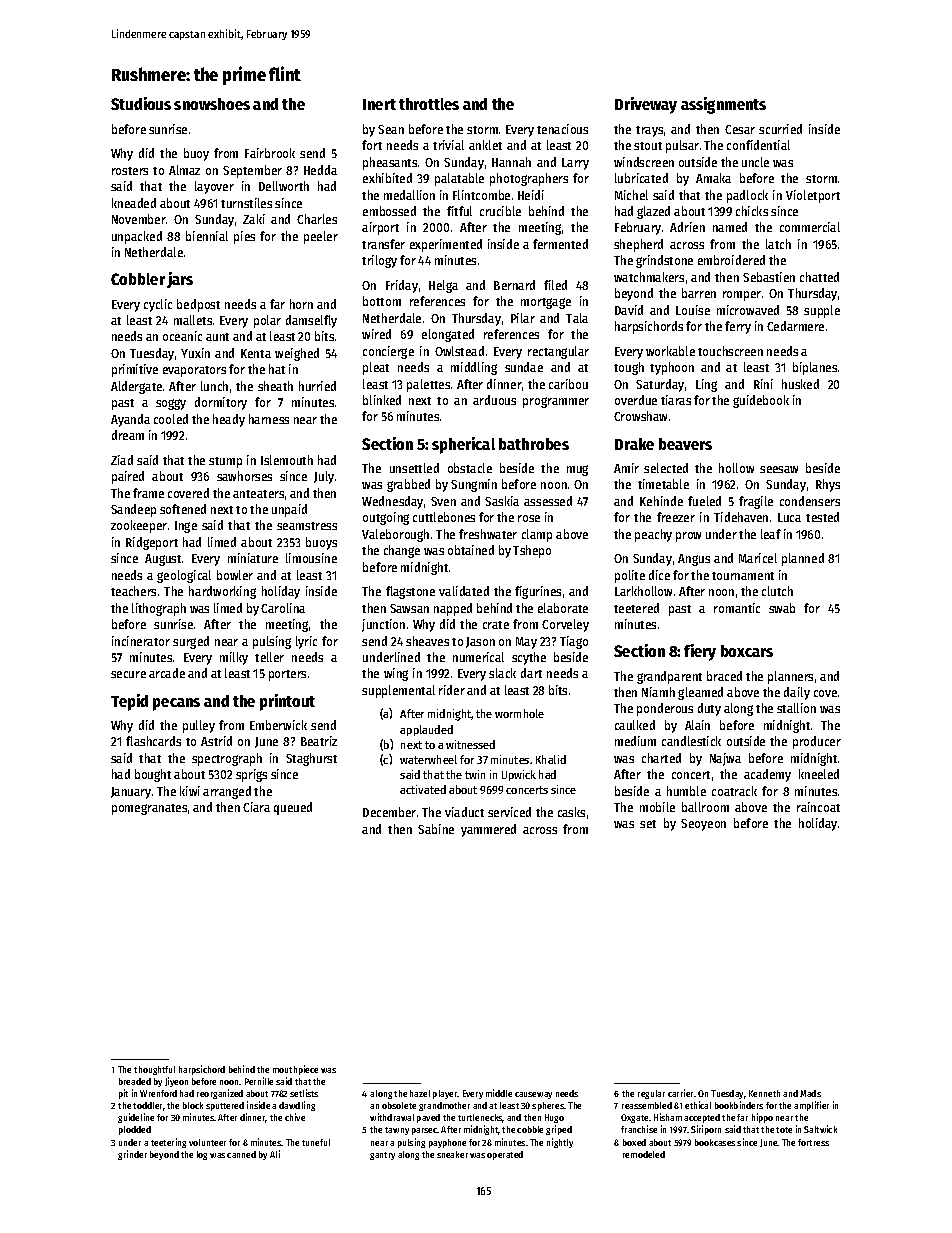 The width and height of the image is (952, 1233). Describe the element at coordinates (436, 829) in the image. I see `Sabine` at that location.
